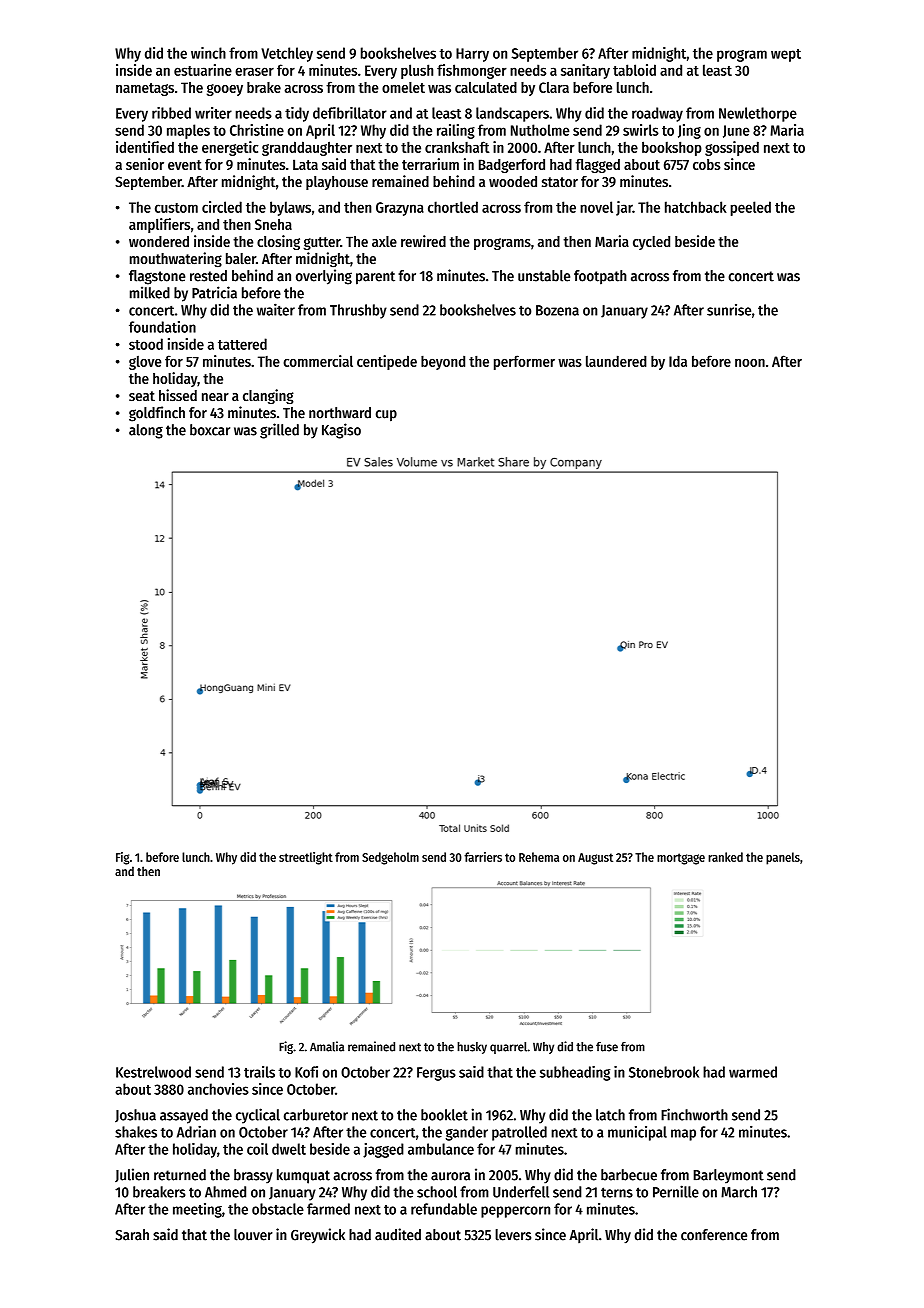  What do you see at coordinates (783, 858) in the image?
I see `panels` at bounding box center [783, 858].
